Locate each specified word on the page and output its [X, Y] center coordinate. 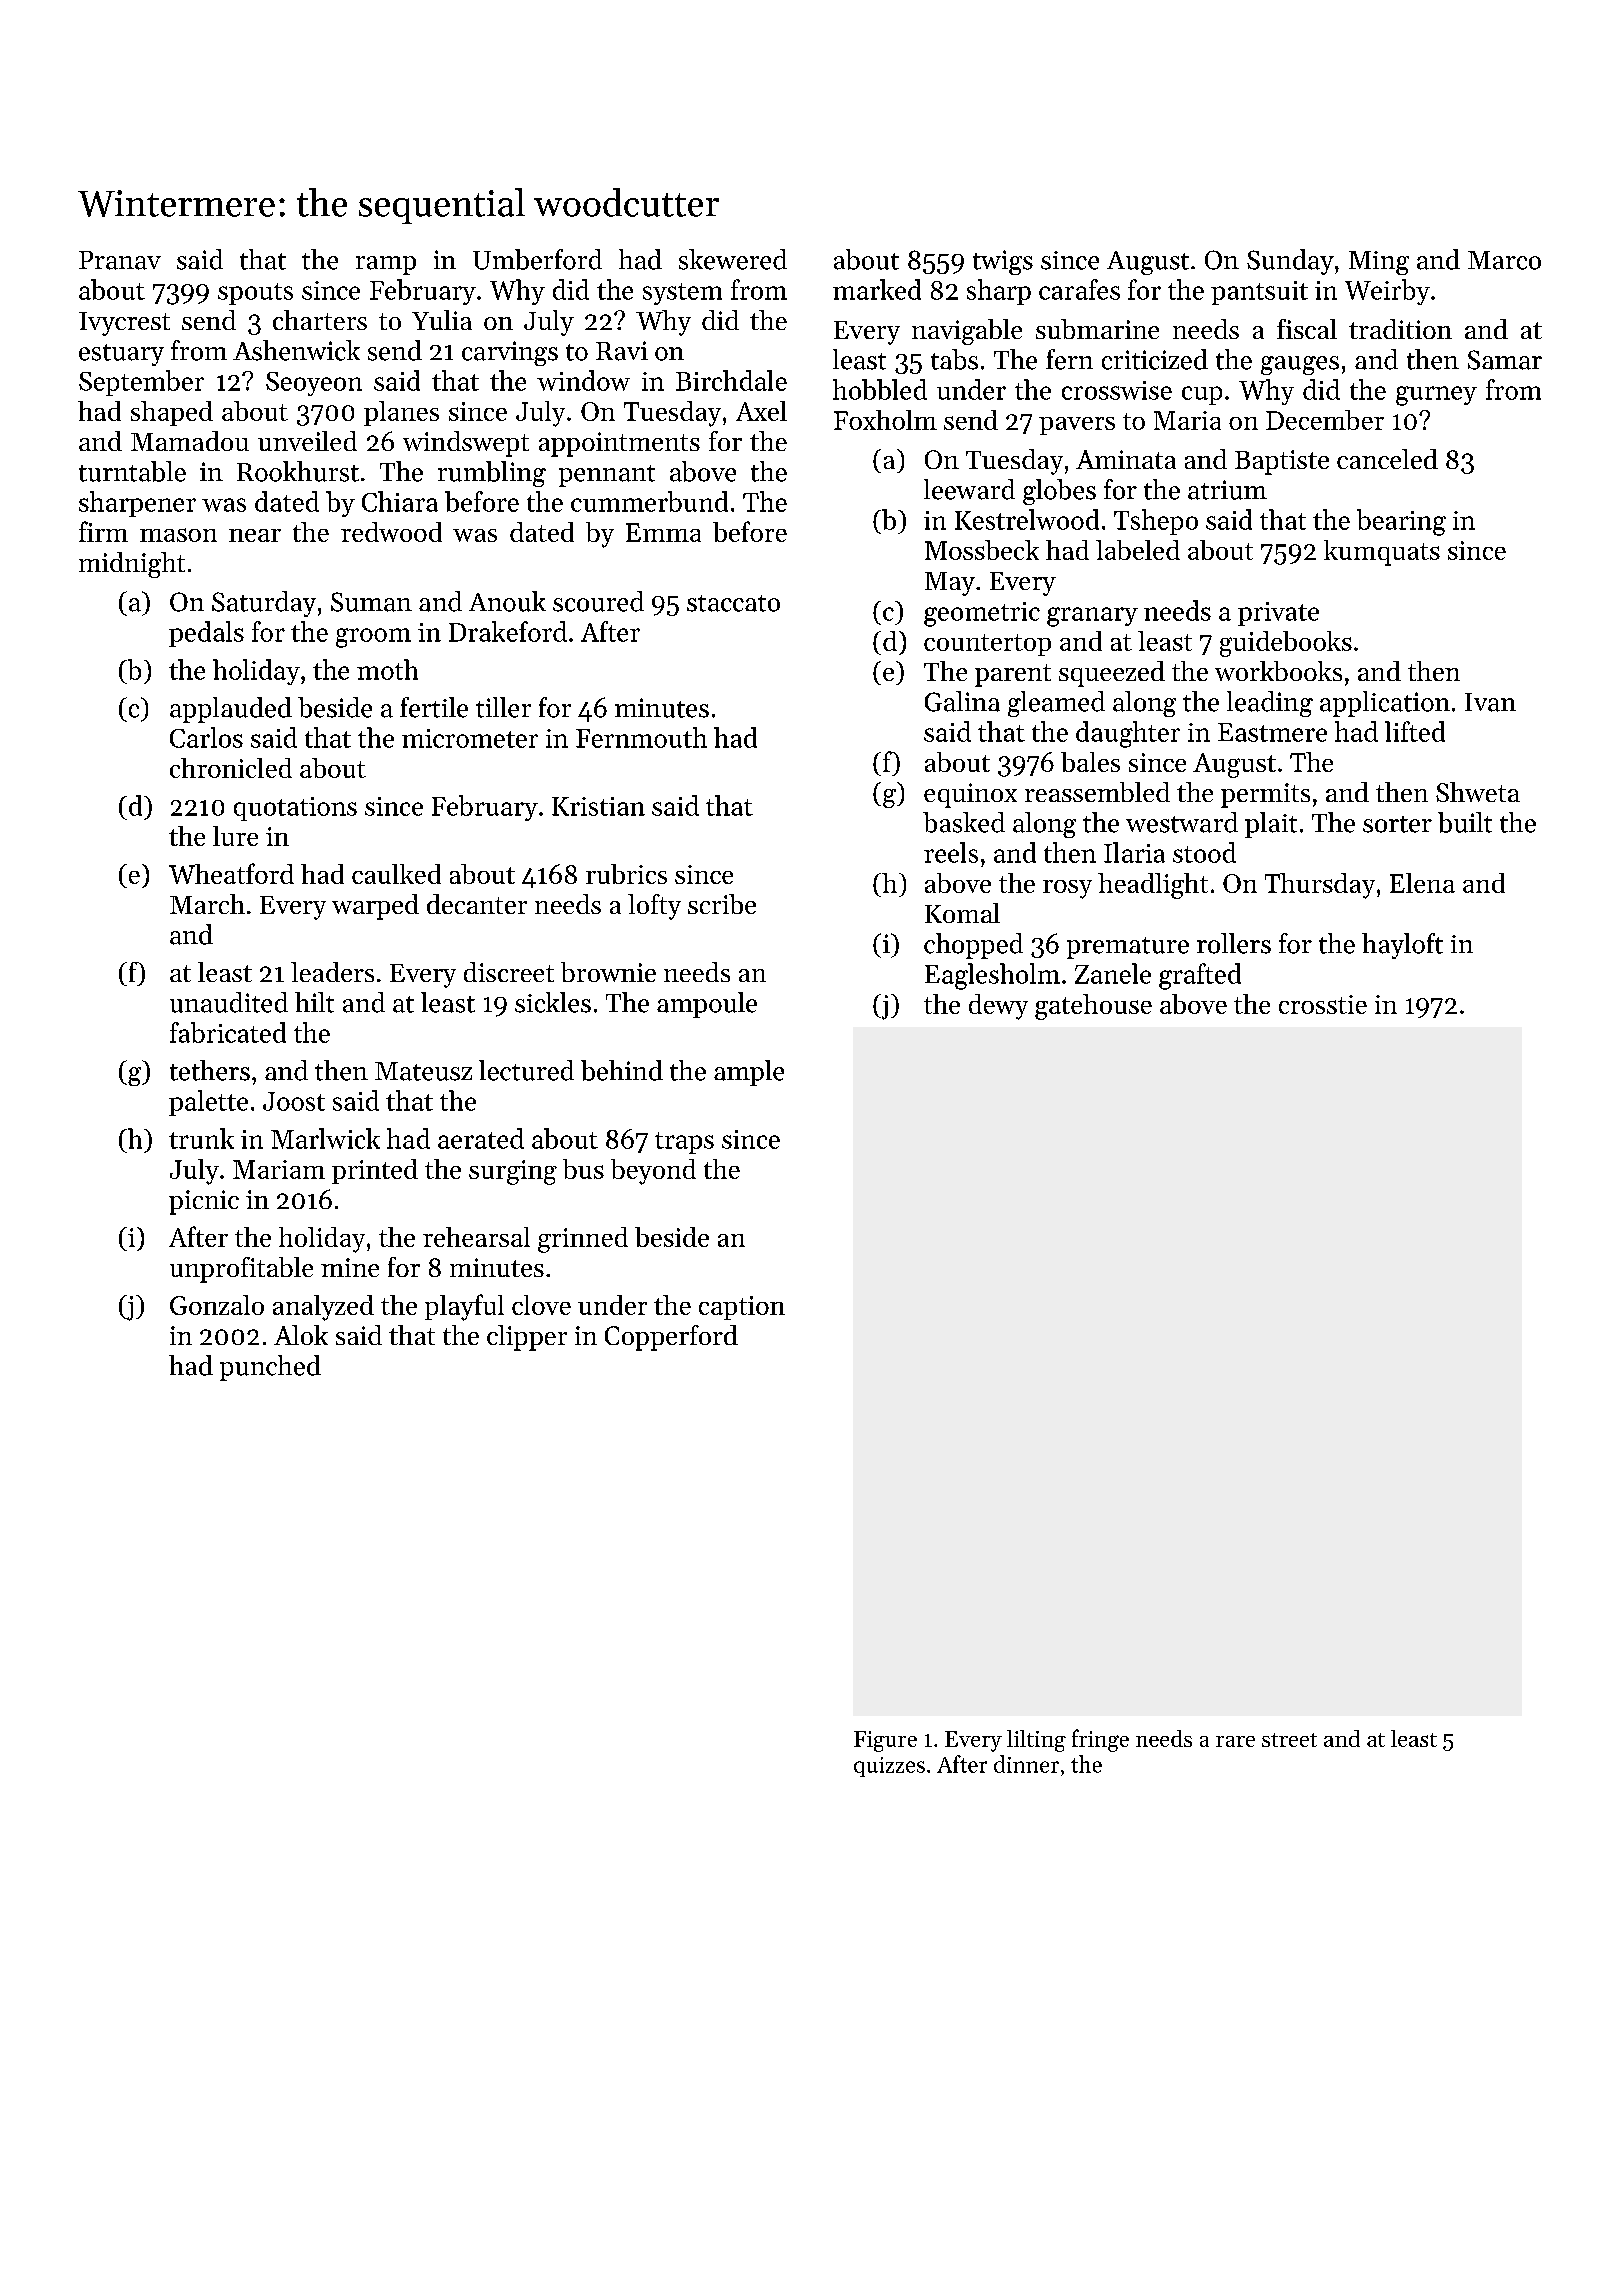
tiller [503, 707]
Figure [885, 1741]
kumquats [1382, 553]
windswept [466, 444]
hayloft [1402, 946]
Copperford [671, 1338]
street [1289, 1740]
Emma [663, 532]
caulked [396, 874]
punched [270, 1368]
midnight [132, 565]
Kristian [598, 806]
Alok [301, 1335]
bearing [1401, 522]
